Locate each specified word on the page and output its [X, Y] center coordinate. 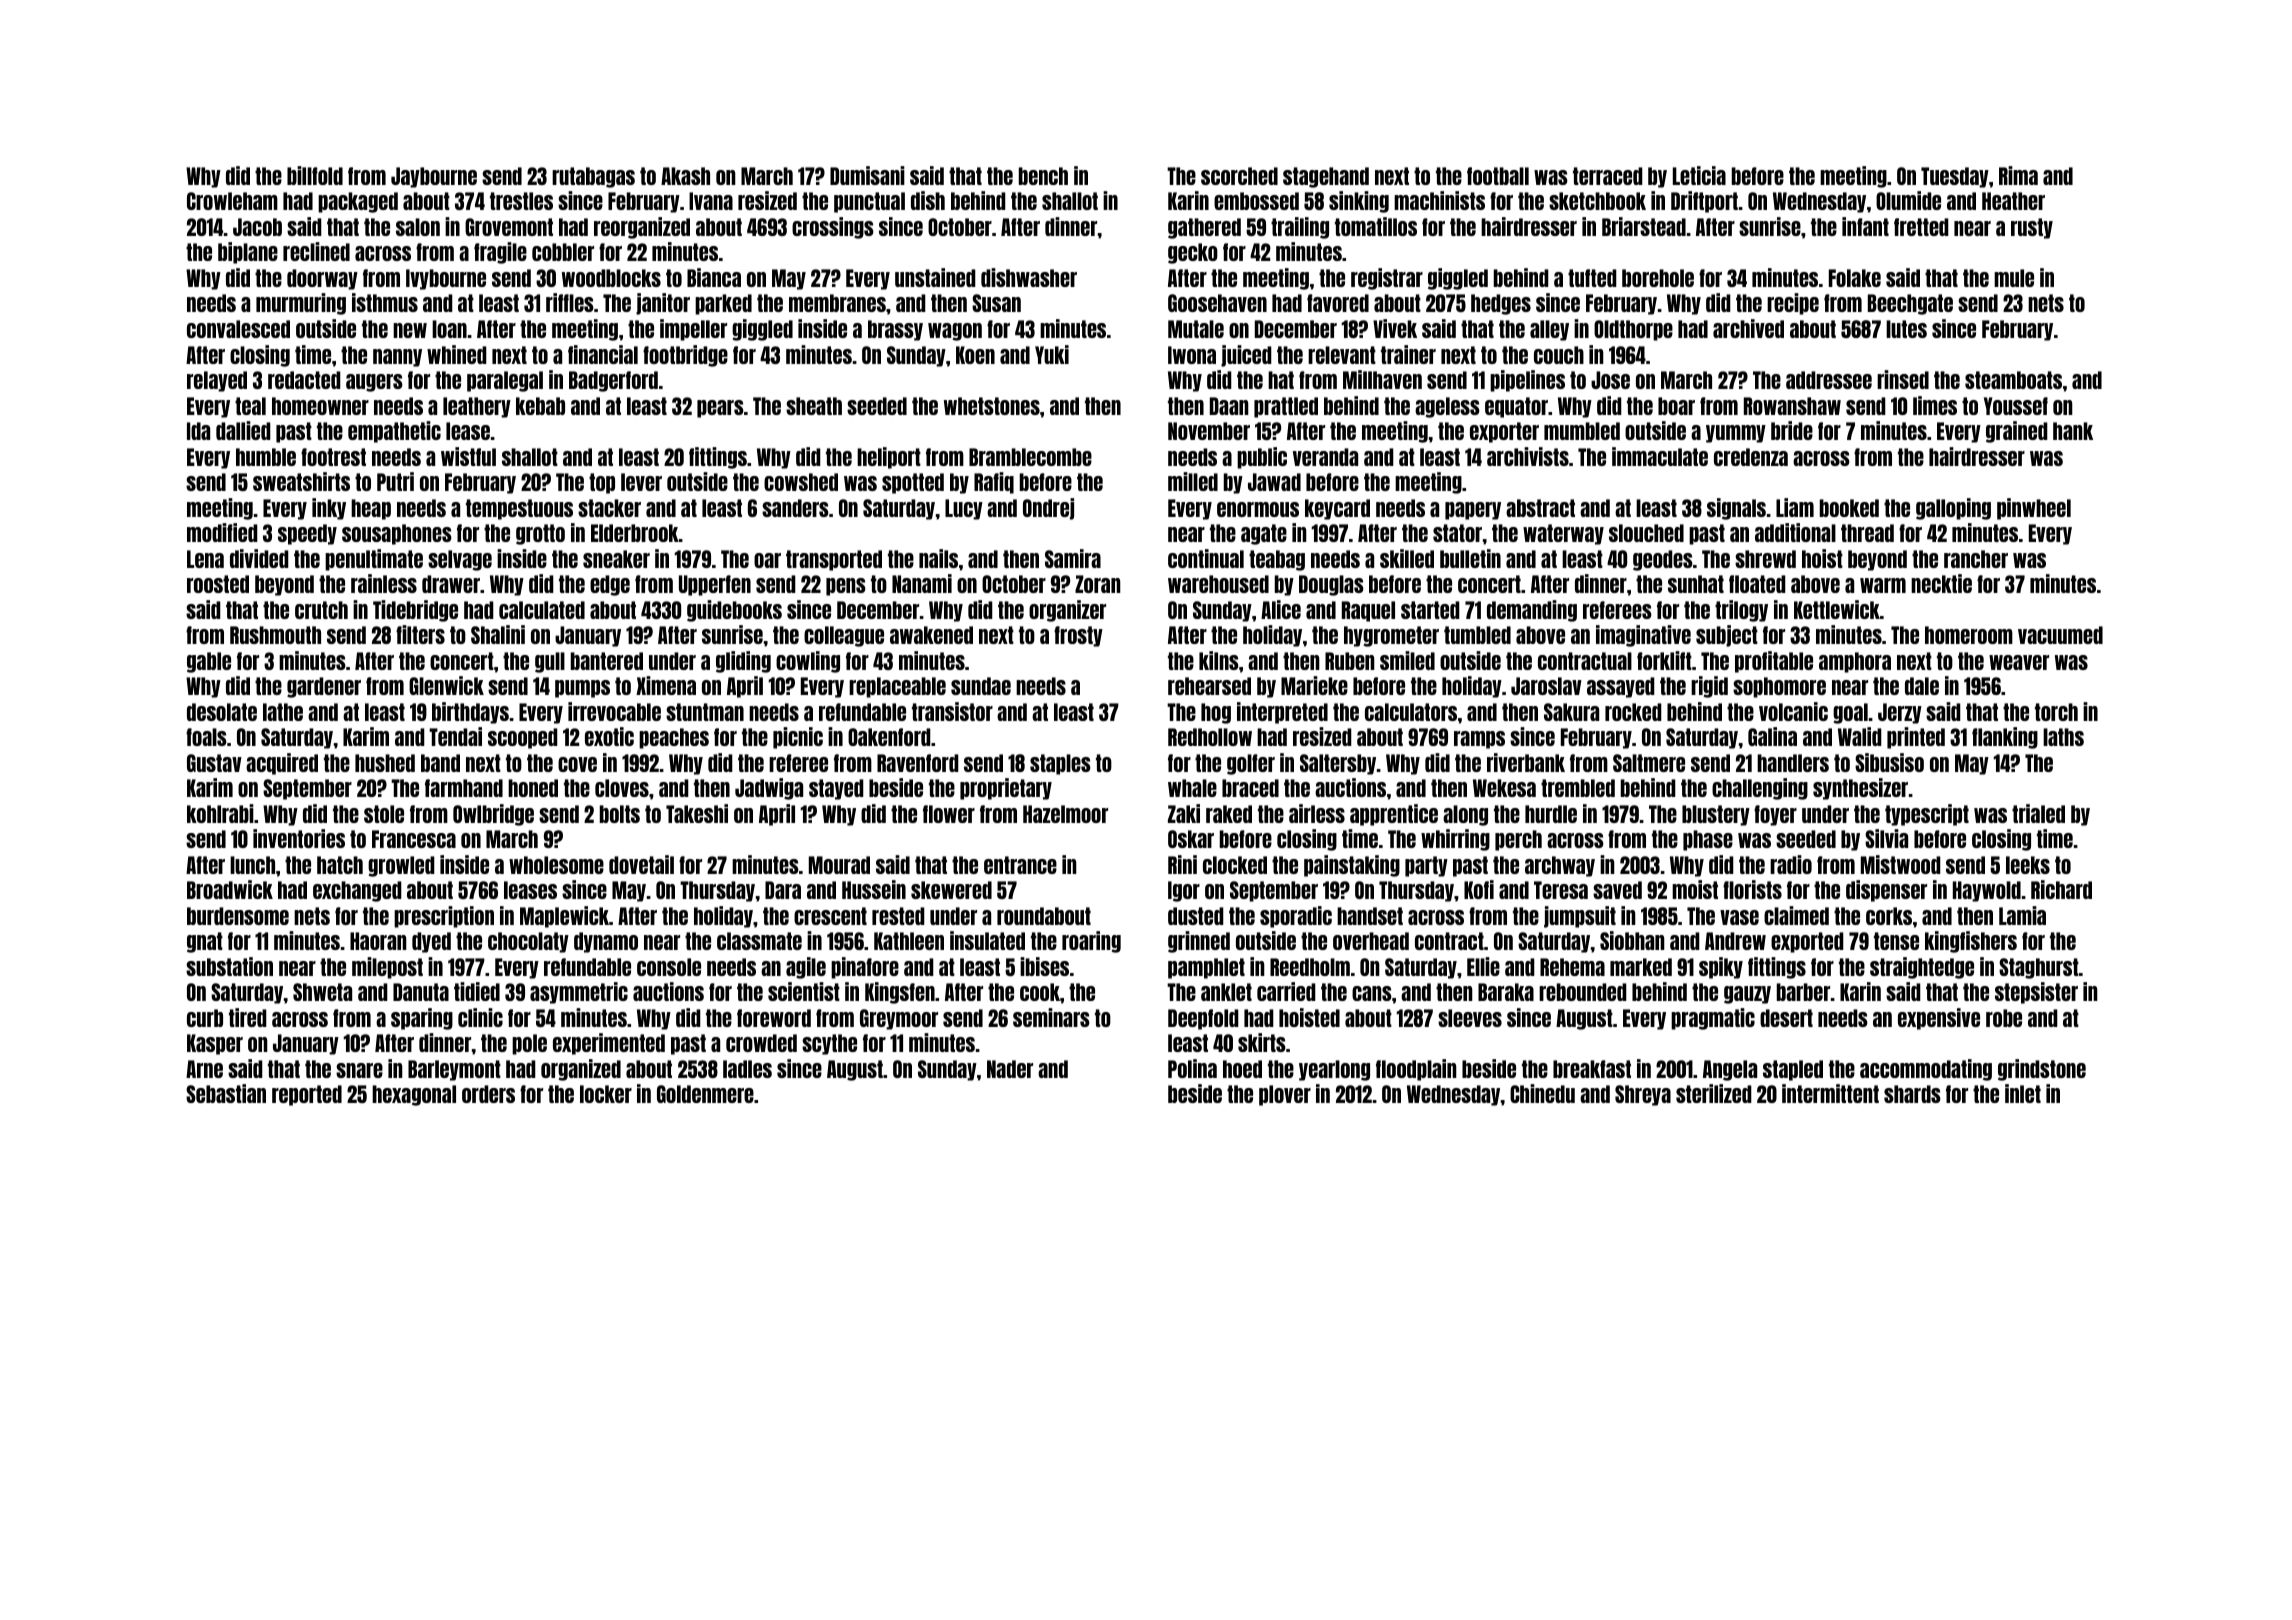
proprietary [1006, 789]
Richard [2061, 889]
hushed [385, 763]
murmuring [301, 304]
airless [1317, 813]
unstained [935, 277]
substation [229, 966]
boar [1676, 406]
